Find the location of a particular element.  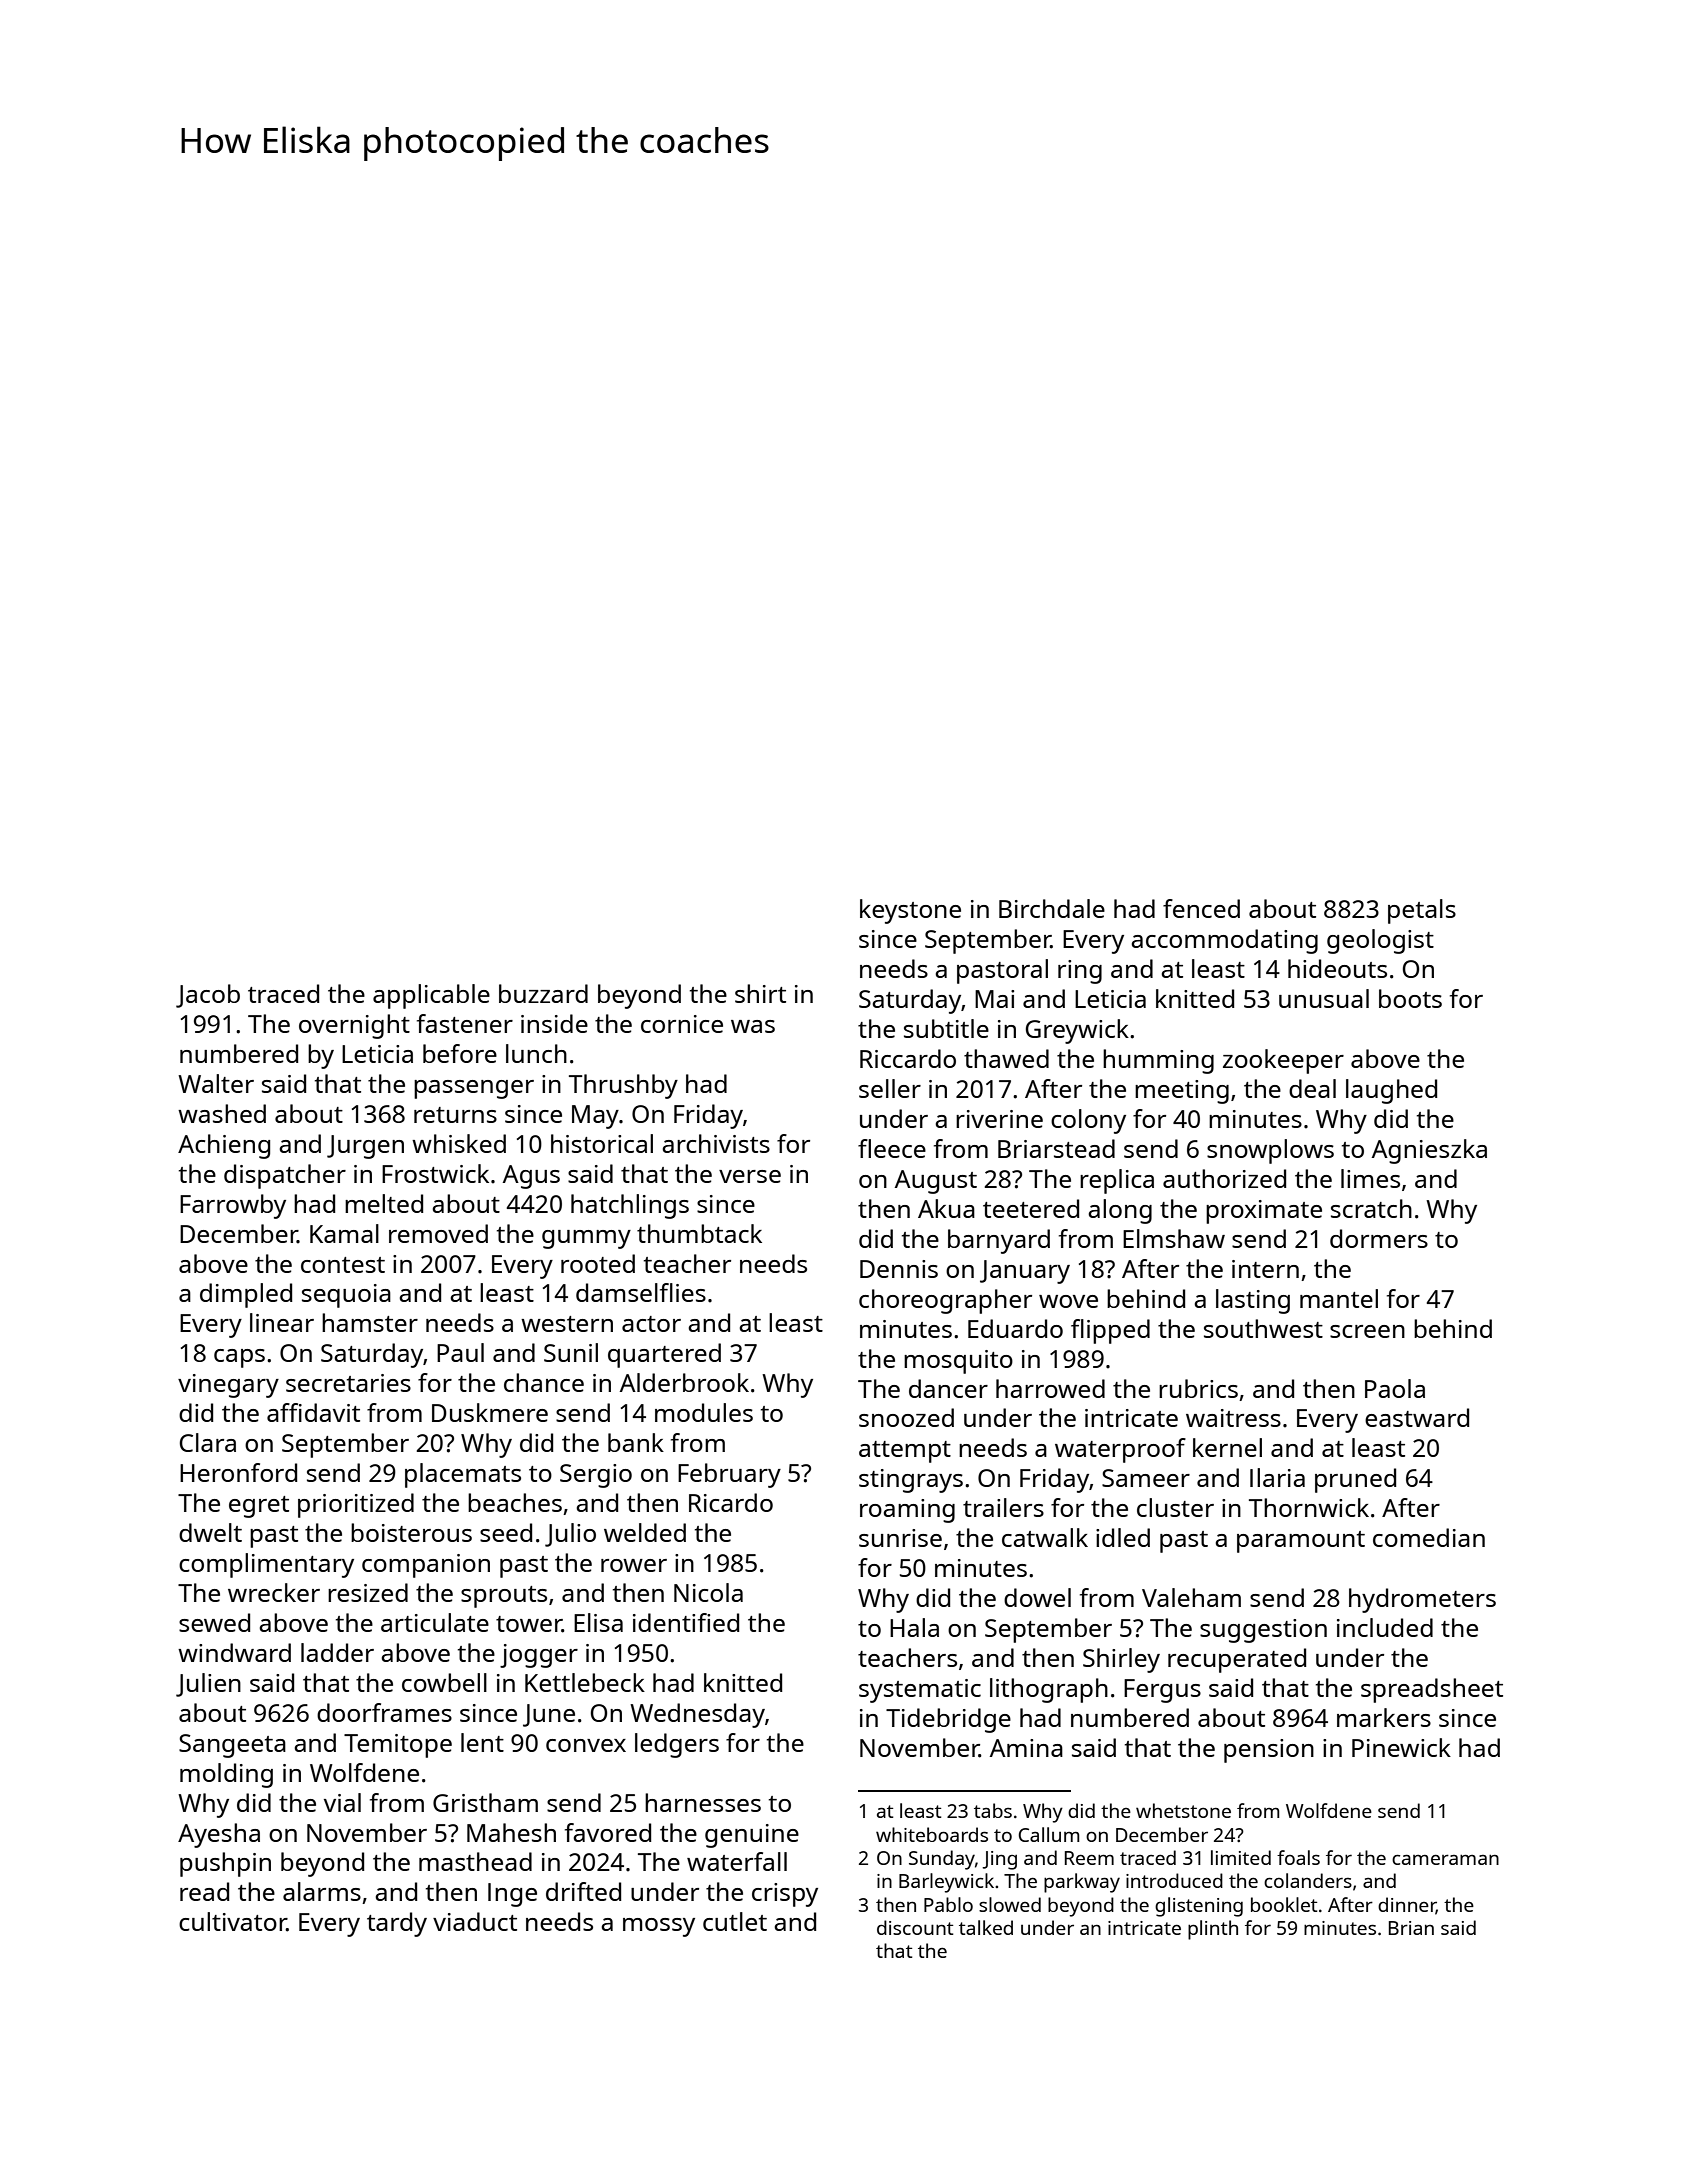

keystone is located at coordinates (910, 911).
